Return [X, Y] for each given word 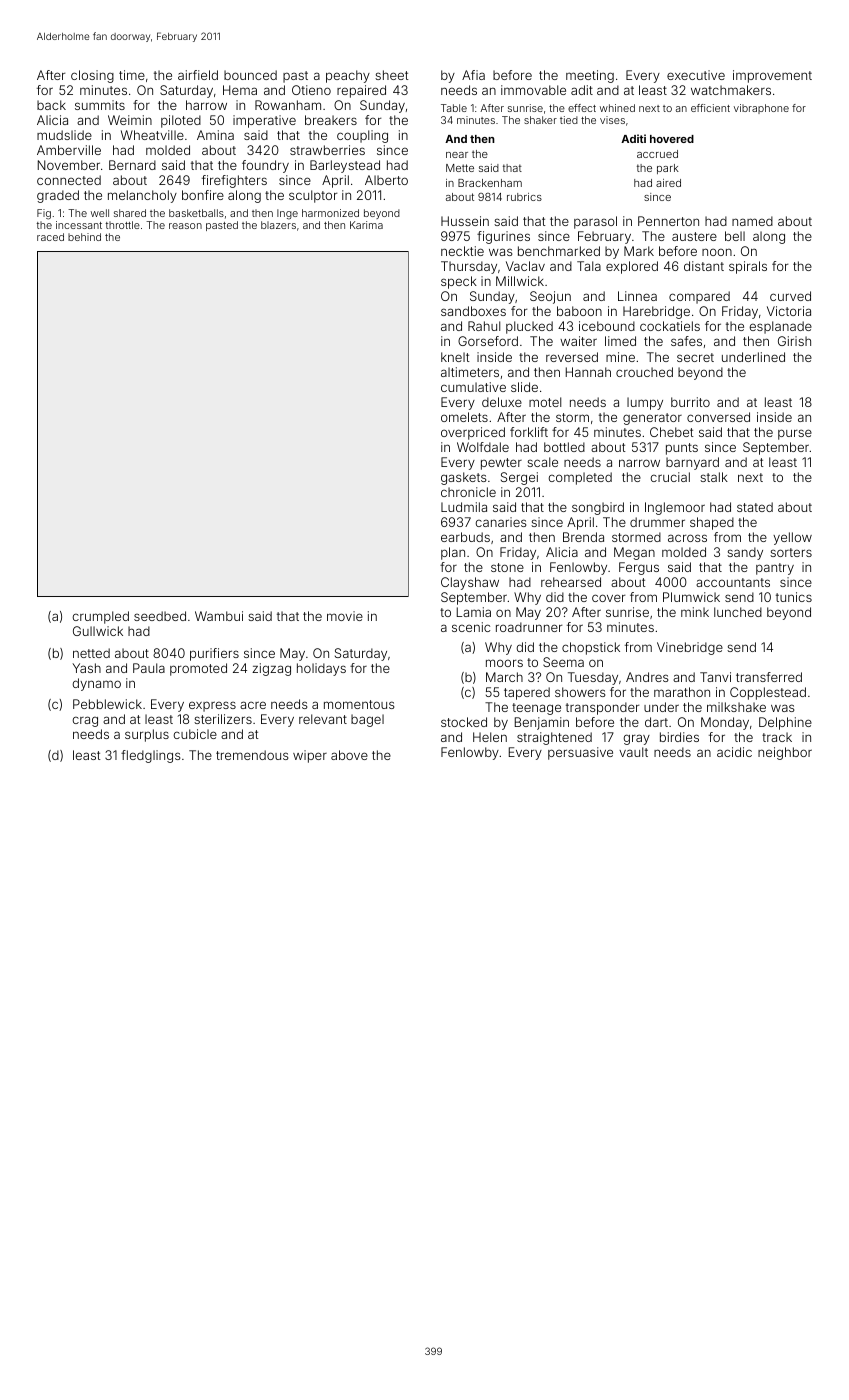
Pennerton [668, 221]
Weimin [130, 120]
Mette [460, 168]
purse [795, 434]
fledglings [151, 756]
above [349, 755]
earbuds [465, 537]
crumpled [100, 617]
